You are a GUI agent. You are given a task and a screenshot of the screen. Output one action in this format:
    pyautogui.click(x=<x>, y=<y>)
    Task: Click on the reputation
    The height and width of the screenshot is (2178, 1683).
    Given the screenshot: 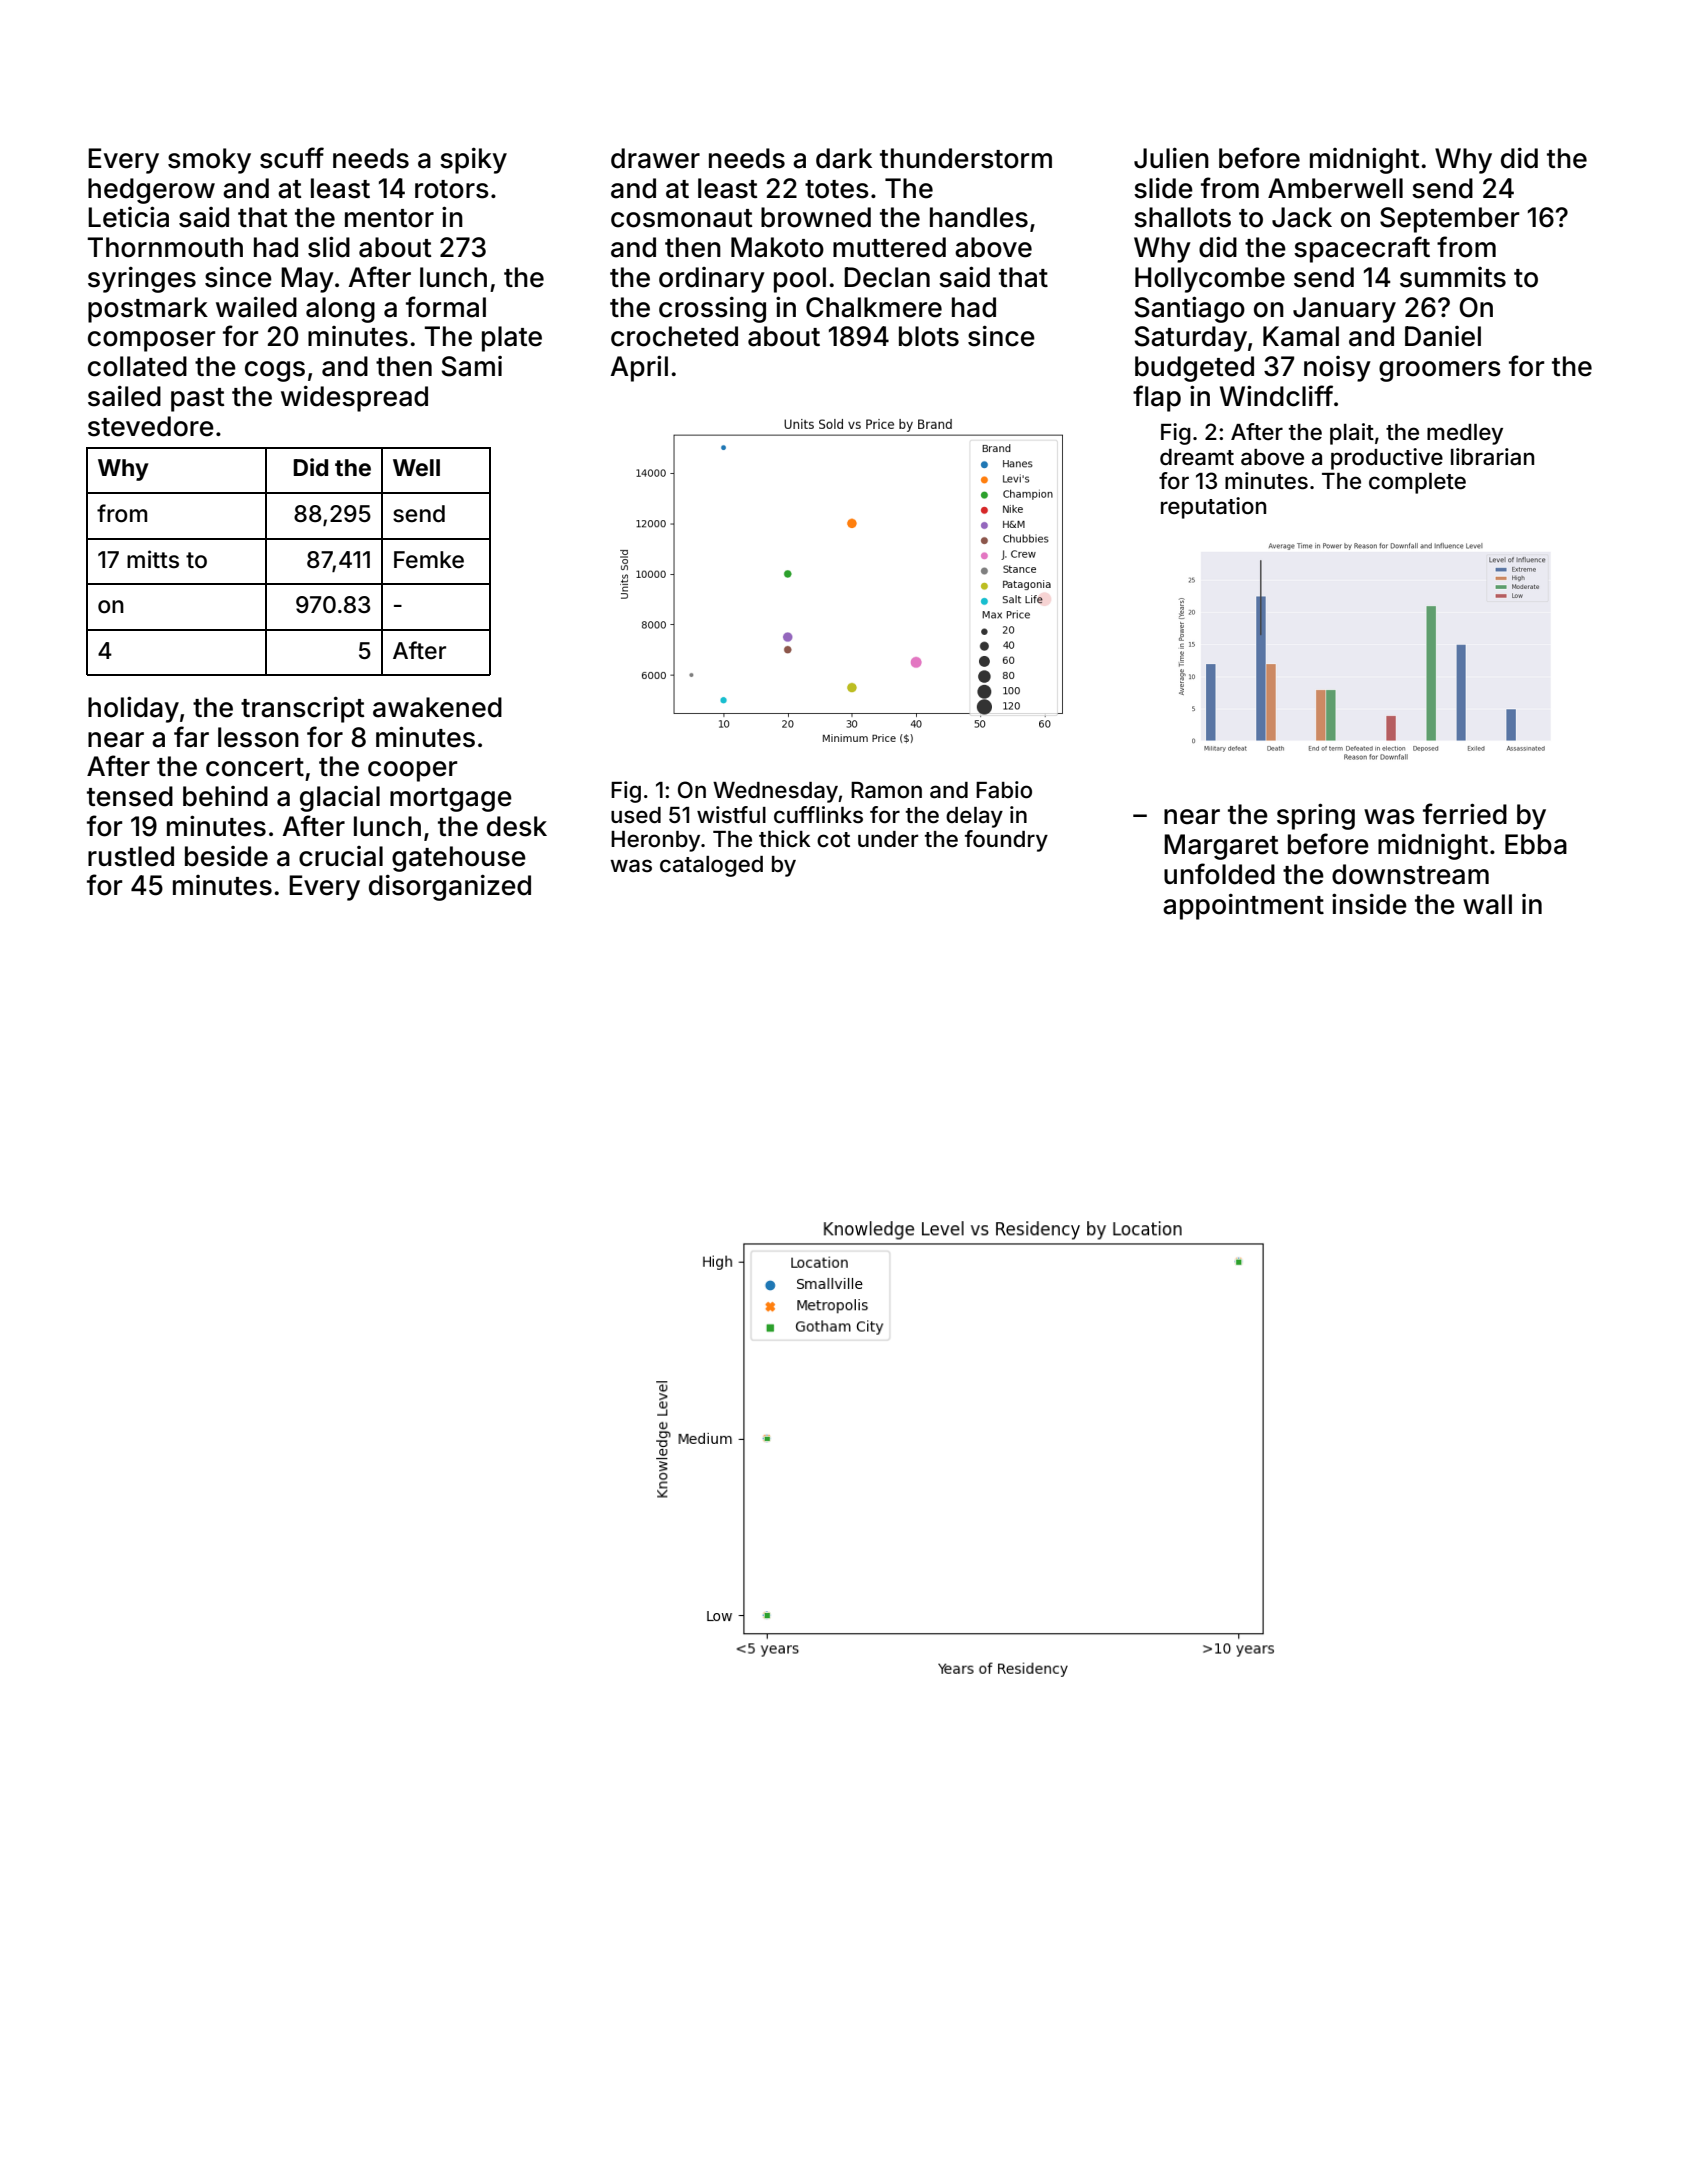 What is the action you would take?
    pyautogui.click(x=1213, y=508)
